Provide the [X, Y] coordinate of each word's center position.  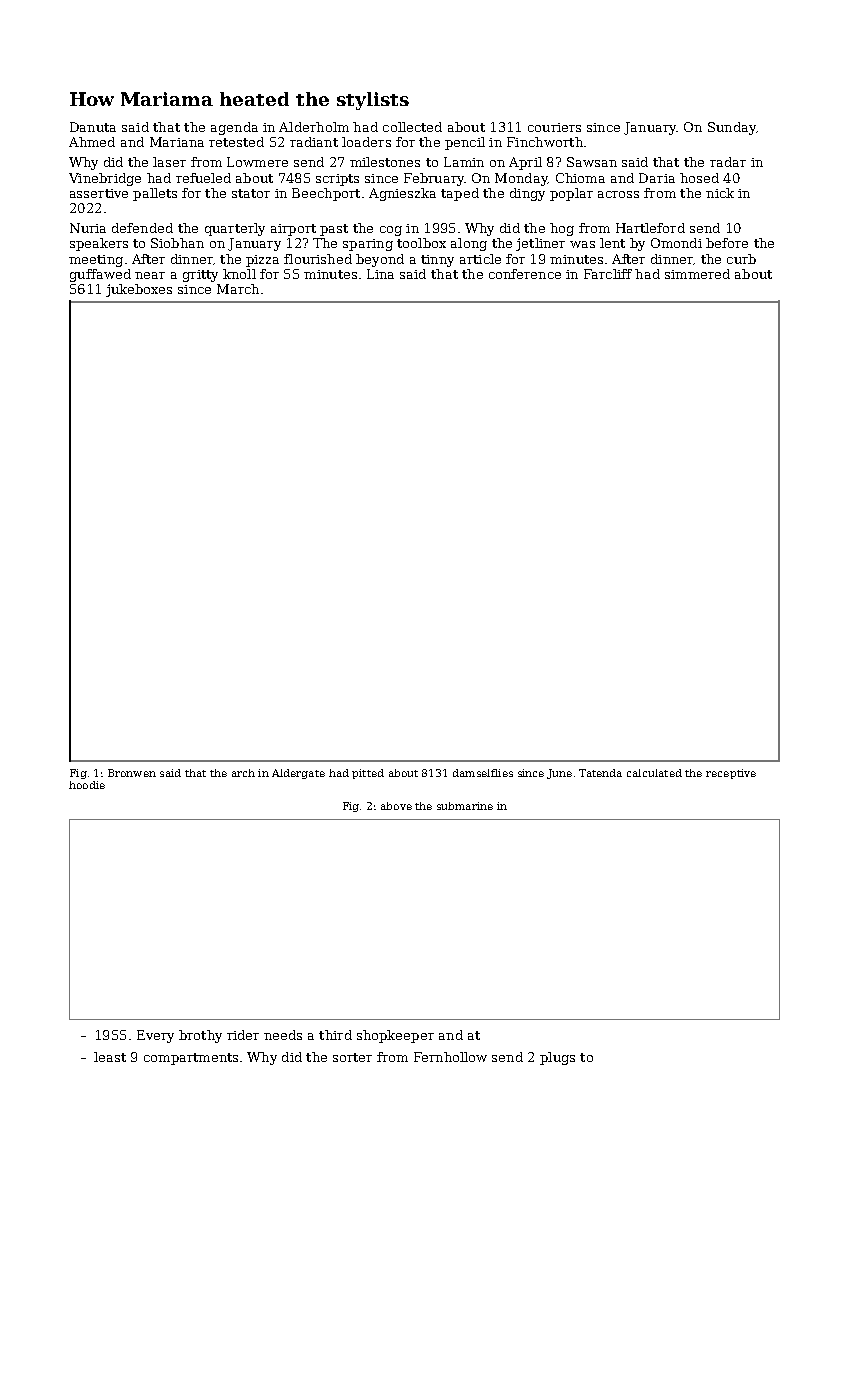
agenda [234, 128]
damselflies [483, 773]
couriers [554, 127]
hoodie [87, 785]
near [150, 275]
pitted [368, 774]
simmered [697, 274]
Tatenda [600, 773]
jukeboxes [139, 290]
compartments [191, 1059]
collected [412, 127]
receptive [731, 774]
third [335, 1035]
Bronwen [132, 773]
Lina [380, 274]
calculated [654, 773]
